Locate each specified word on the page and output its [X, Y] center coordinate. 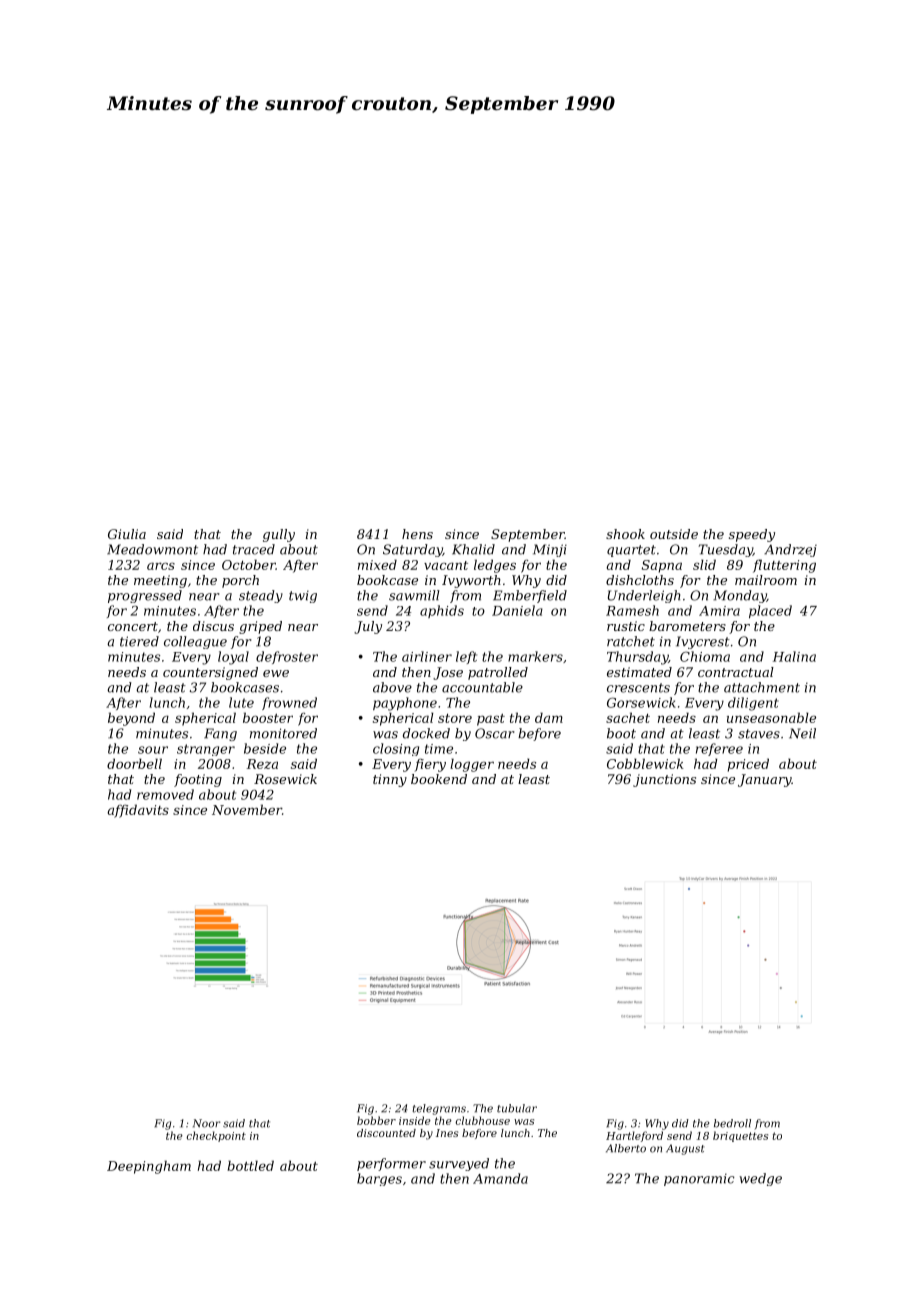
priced [748, 765]
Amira [719, 611]
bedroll [732, 1123]
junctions [664, 780]
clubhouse [482, 1120]
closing [396, 749]
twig [303, 597]
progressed [145, 596]
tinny [390, 780]
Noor [206, 1123]
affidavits [138, 811]
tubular [517, 1108]
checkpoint [216, 1136]
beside [265, 748]
